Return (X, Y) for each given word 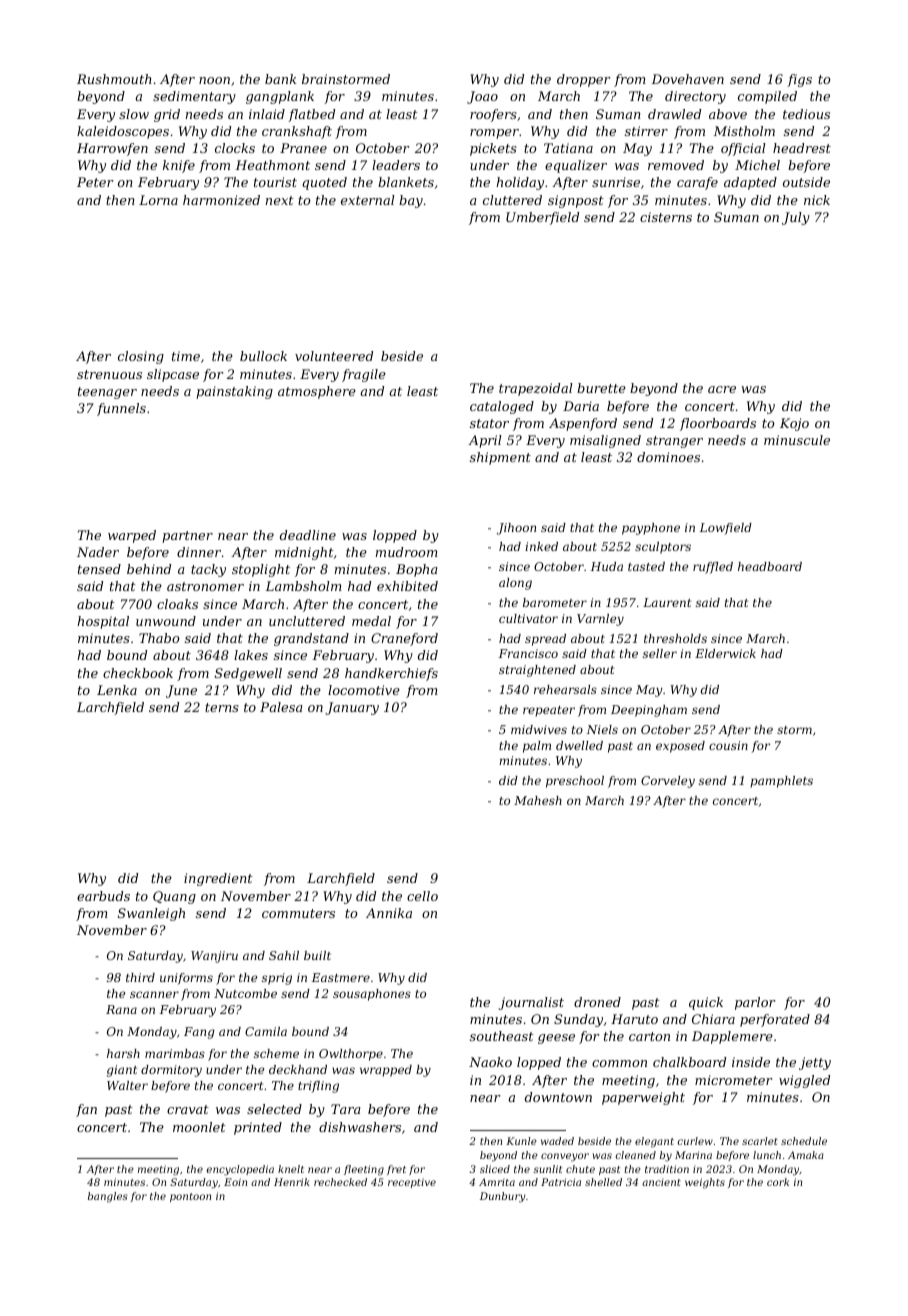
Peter (95, 182)
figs (799, 80)
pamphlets (781, 782)
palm (537, 747)
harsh (123, 1053)
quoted (324, 183)
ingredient (218, 879)
